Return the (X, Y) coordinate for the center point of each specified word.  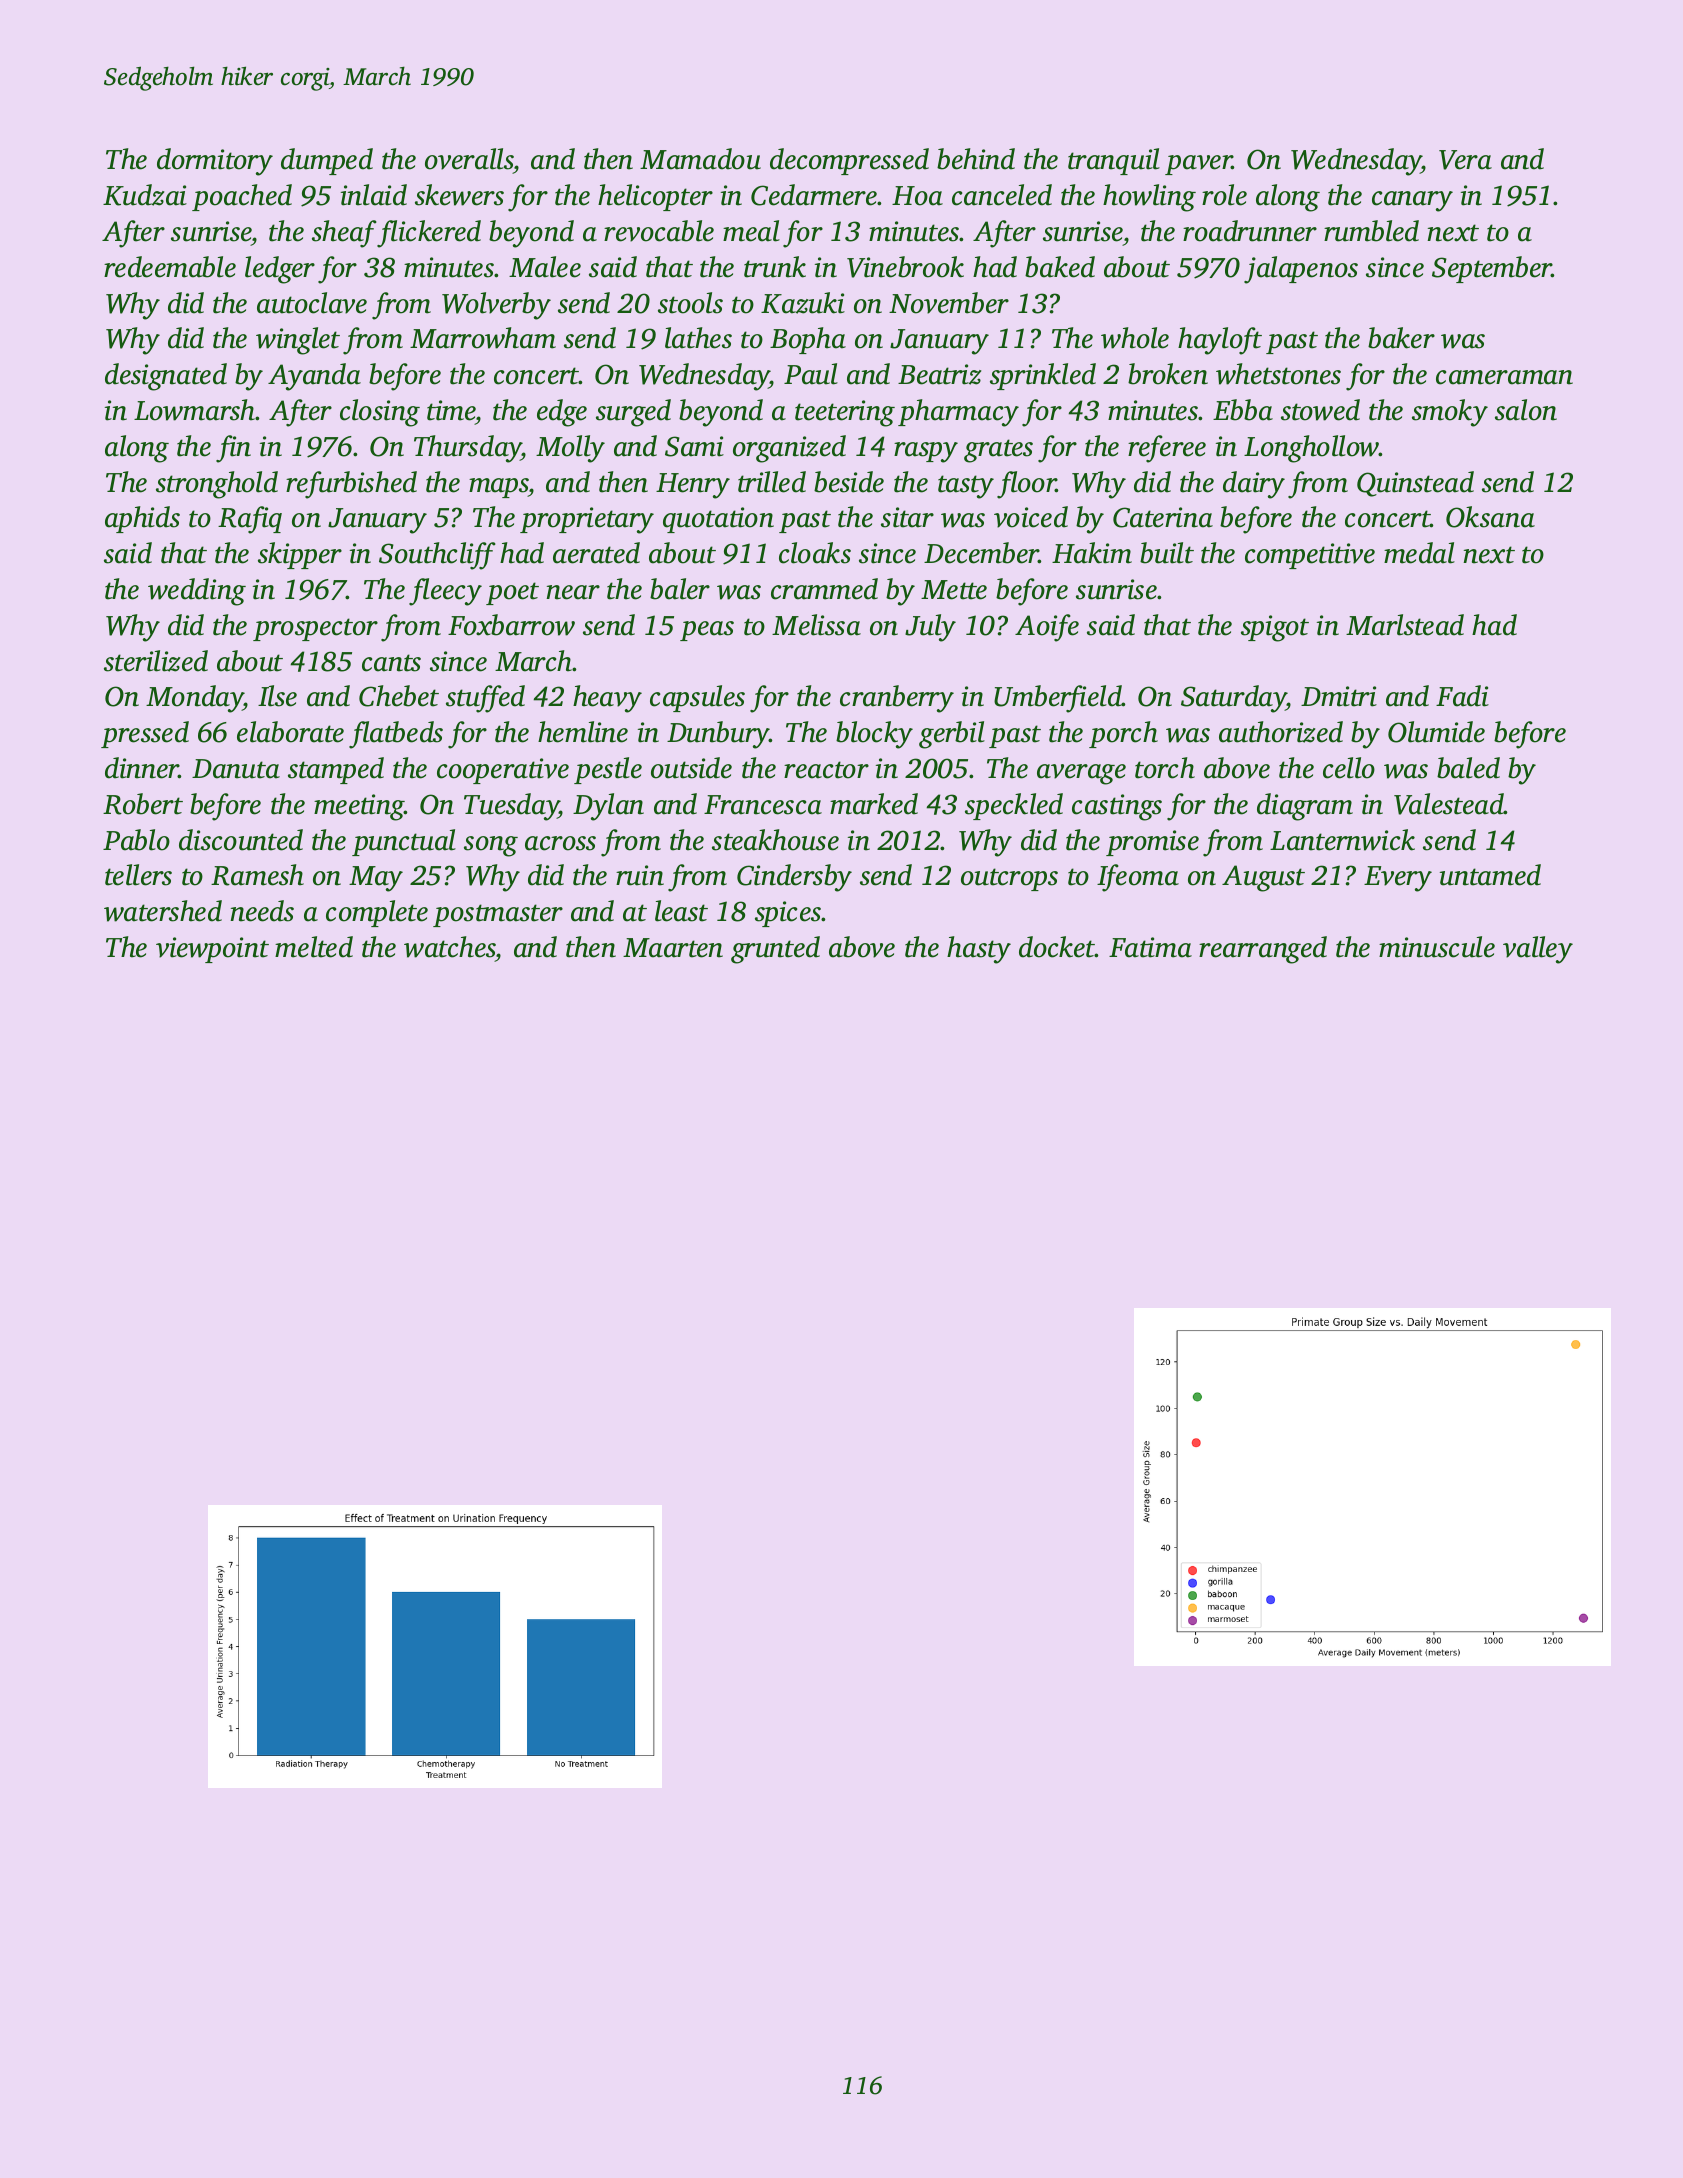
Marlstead (1405, 625)
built (1167, 553)
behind (976, 159)
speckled (1014, 806)
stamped (336, 770)
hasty (979, 950)
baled (1468, 768)
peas (707, 631)
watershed (163, 911)
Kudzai (145, 195)
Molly (570, 449)
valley (1538, 950)
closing (380, 413)
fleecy (445, 592)
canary (1412, 201)
